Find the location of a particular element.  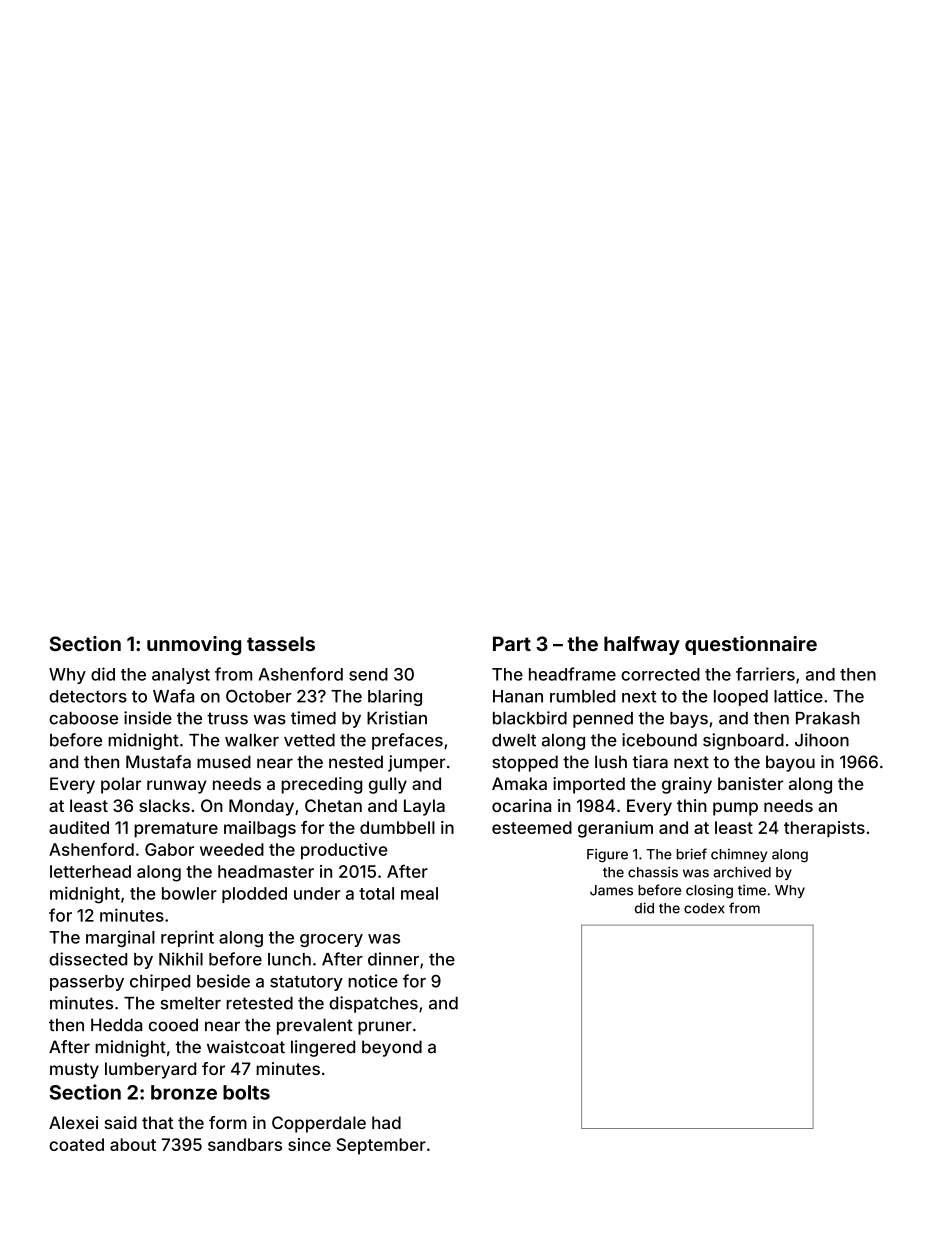

questionnaire is located at coordinates (751, 645).
